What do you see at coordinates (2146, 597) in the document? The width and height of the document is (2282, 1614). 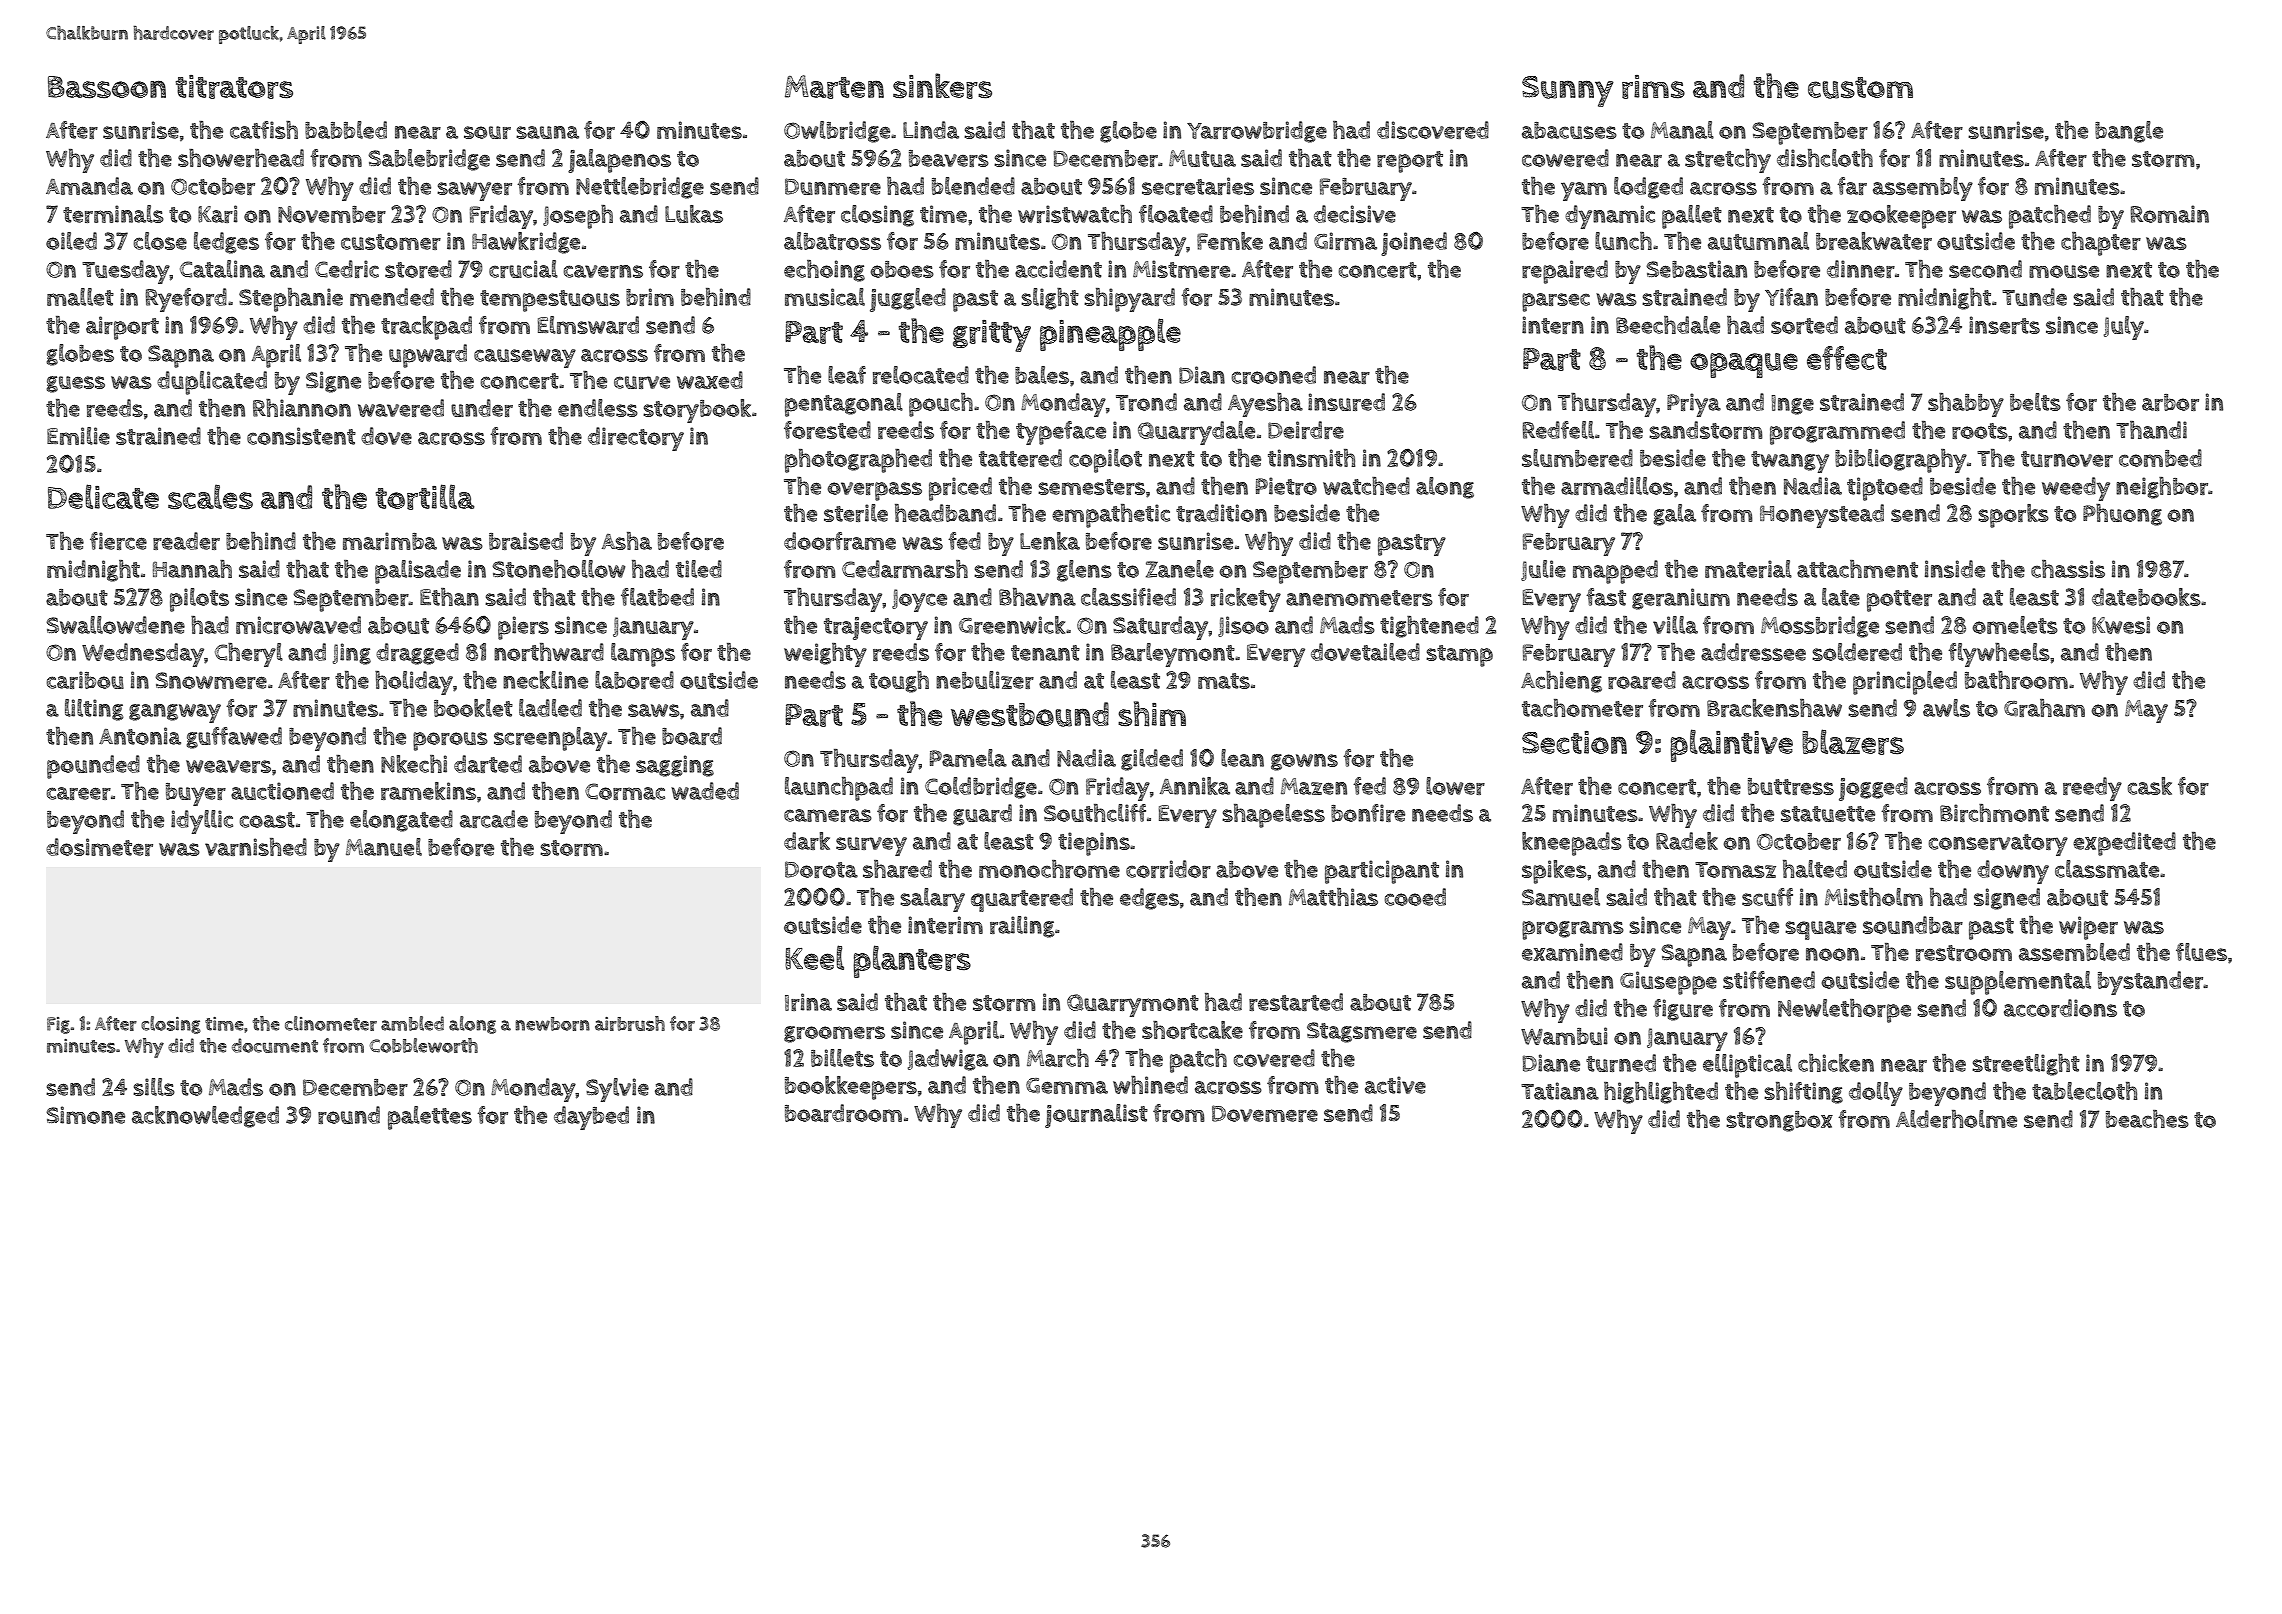 I see `datebooks` at bounding box center [2146, 597].
